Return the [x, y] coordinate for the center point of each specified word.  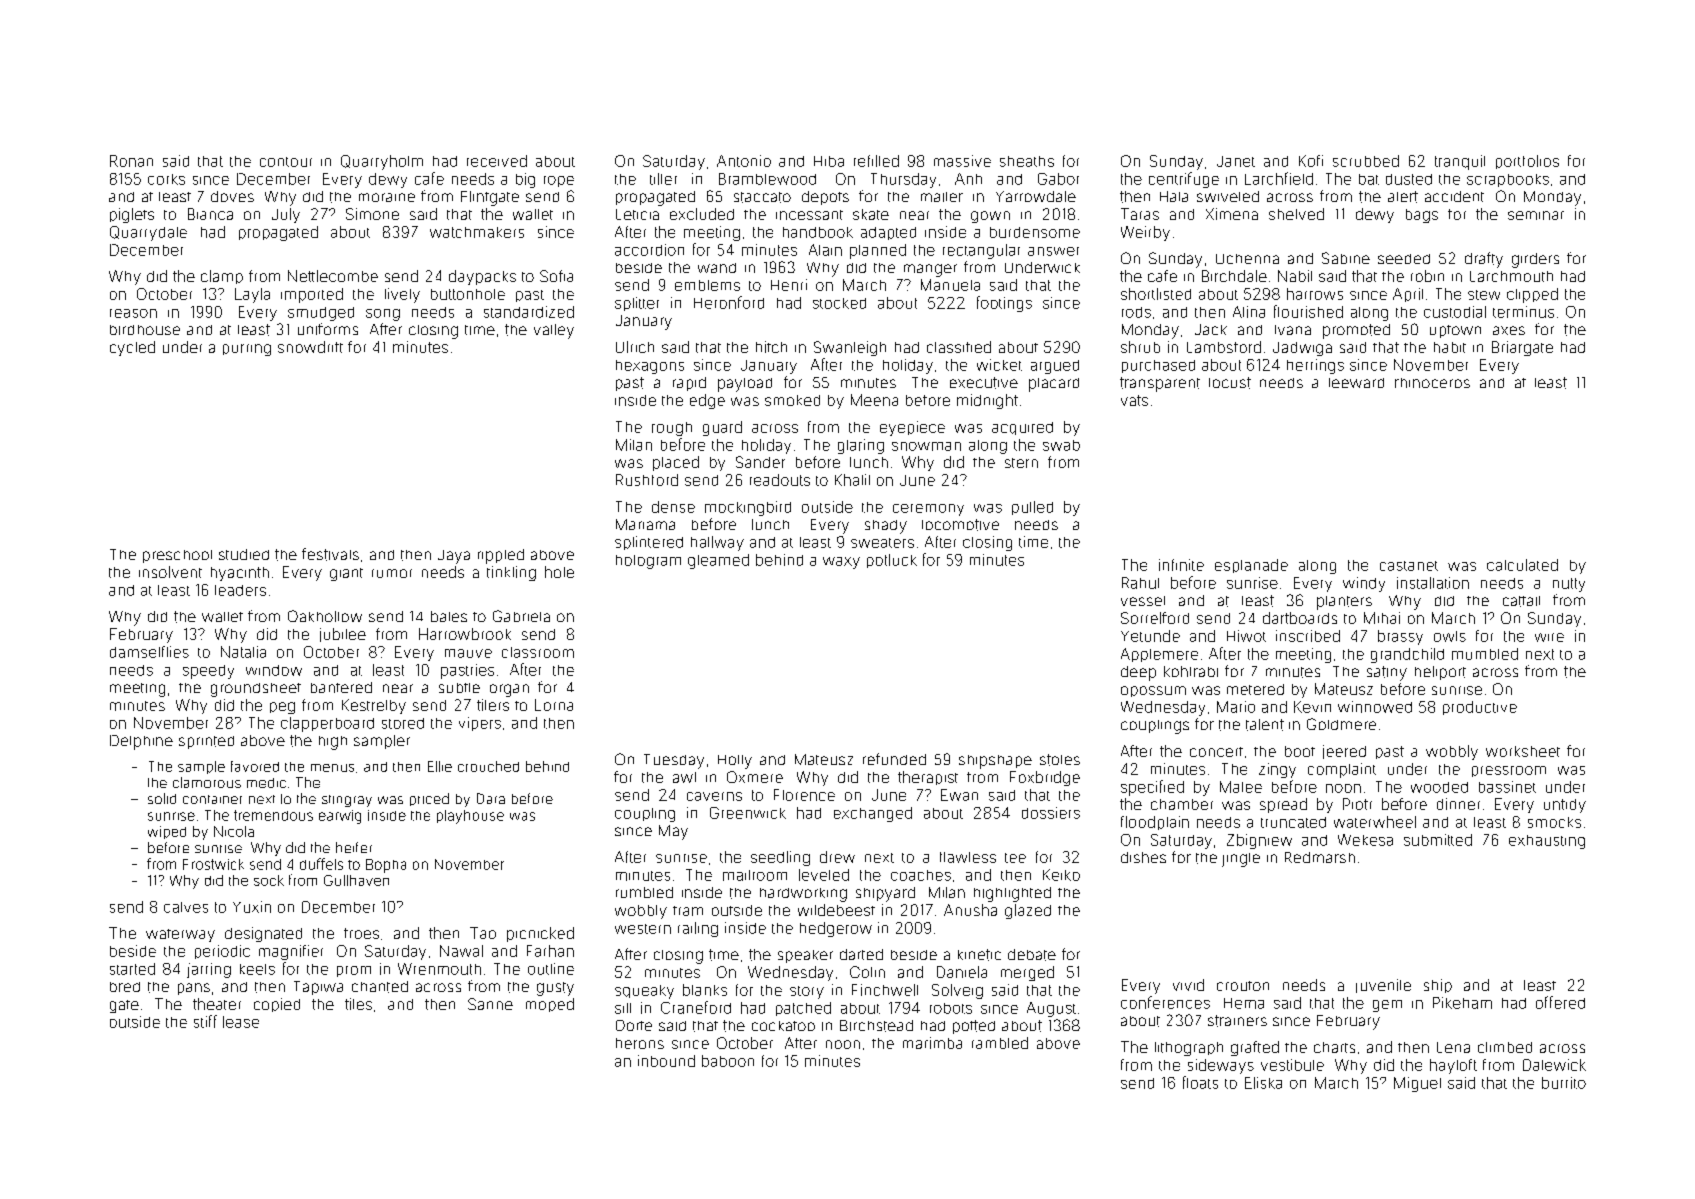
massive [962, 161]
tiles [358, 1004]
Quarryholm [382, 162]
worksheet [1523, 751]
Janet [1236, 161]
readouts [780, 480]
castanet [1409, 566]
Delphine [141, 742]
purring [247, 350]
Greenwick [748, 813]
